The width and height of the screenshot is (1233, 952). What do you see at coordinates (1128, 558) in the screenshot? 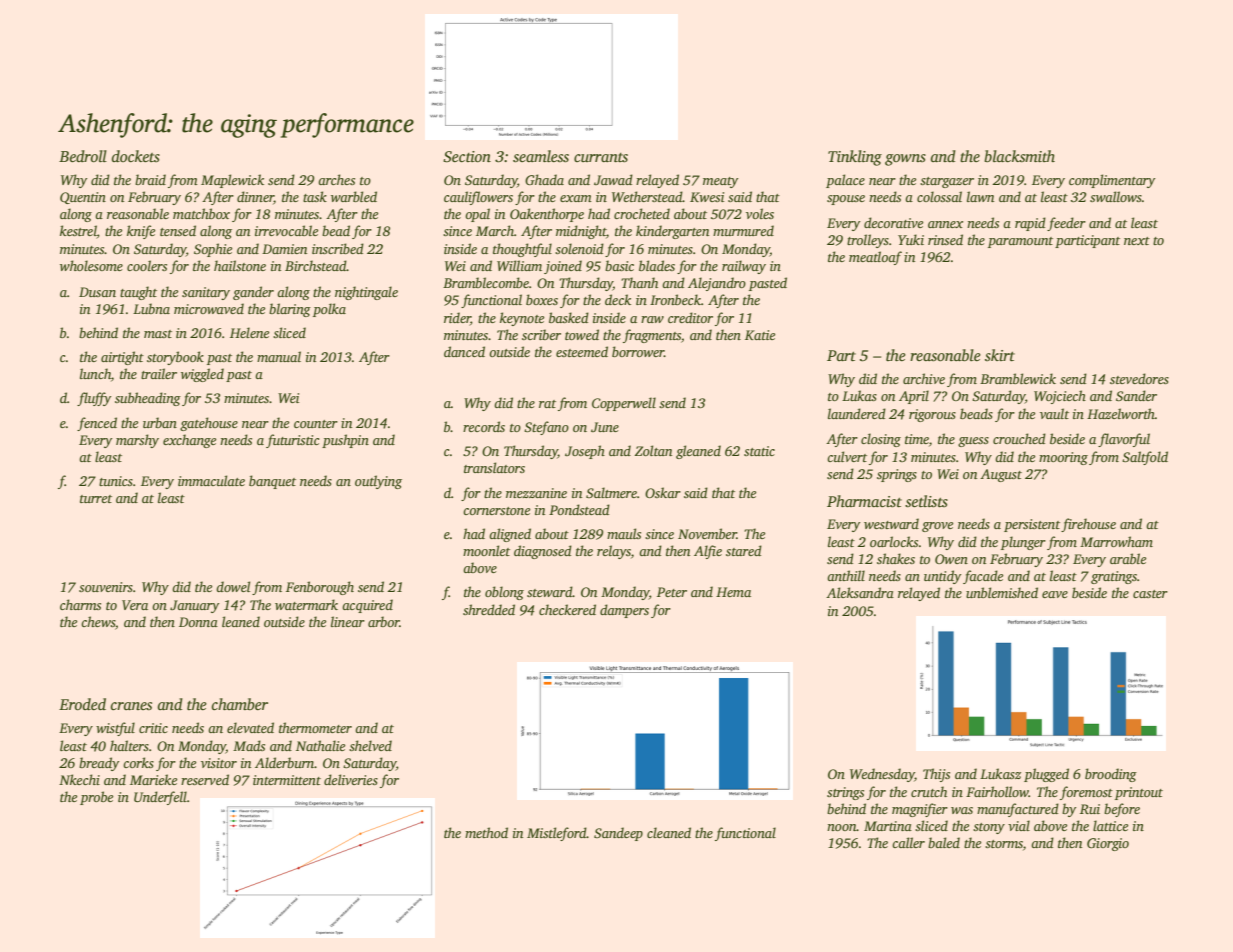
I see `arable` at bounding box center [1128, 558].
